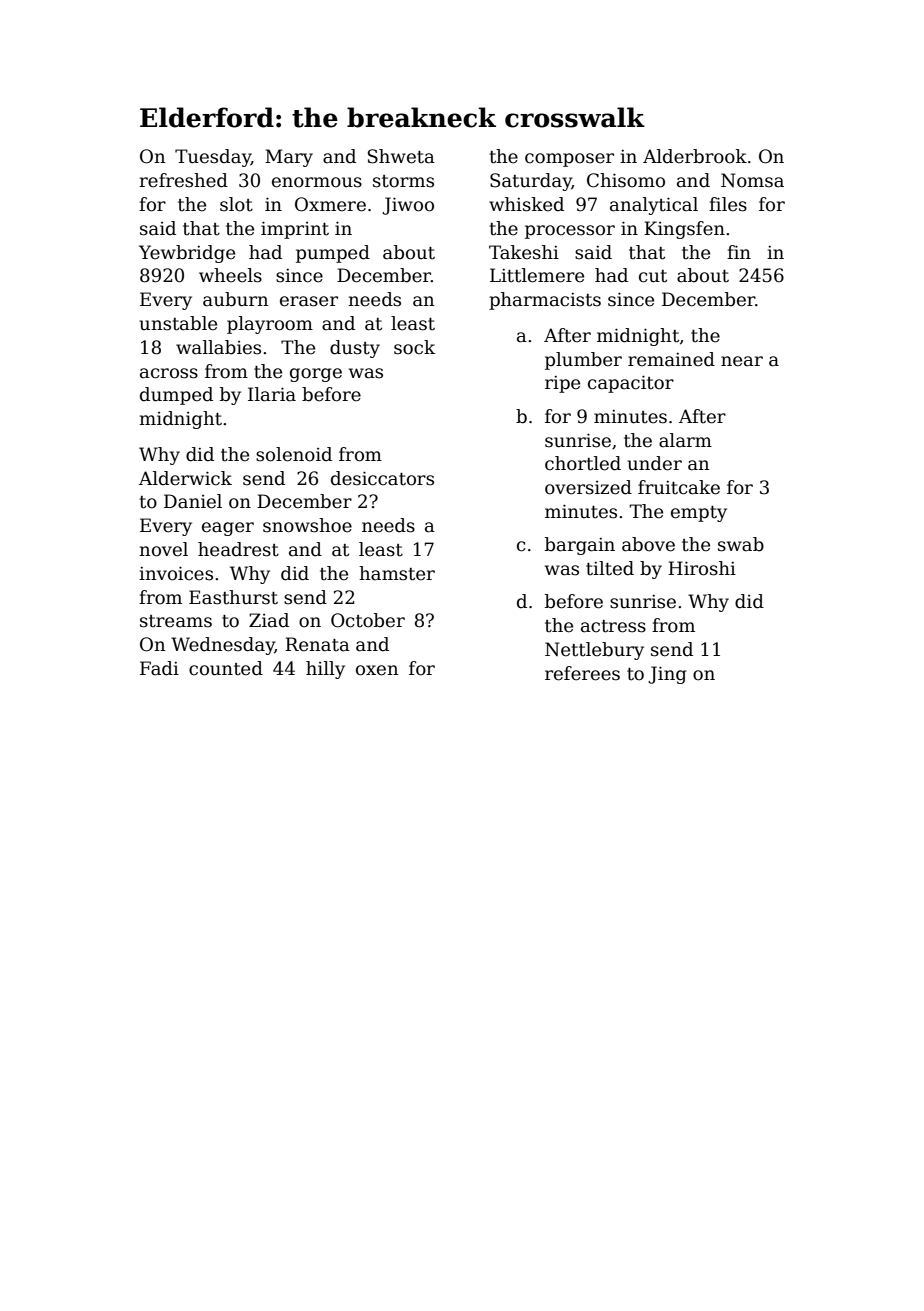 This screenshot has height=1311, width=924. I want to click on dumped, so click(176, 396).
